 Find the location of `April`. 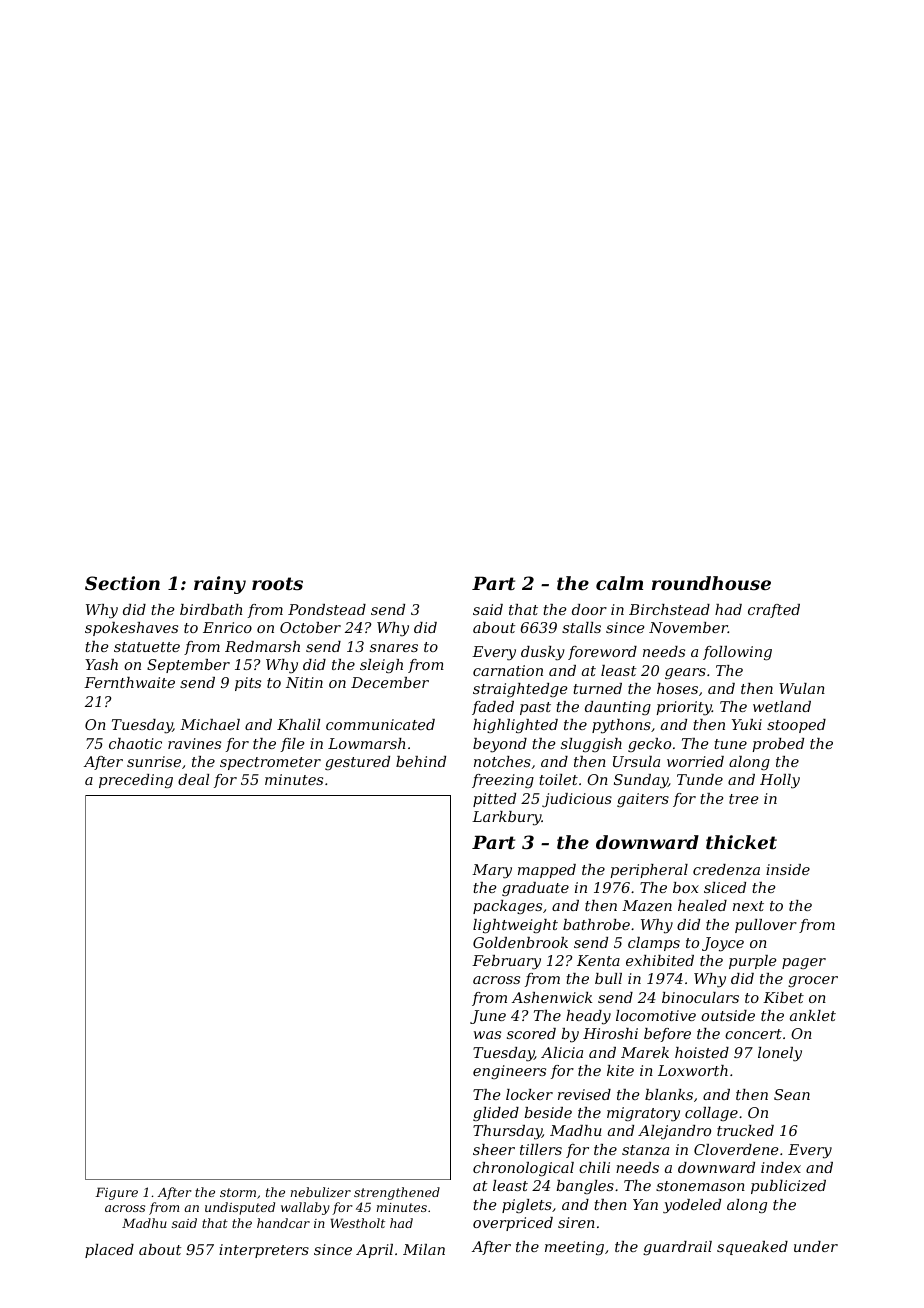

April is located at coordinates (374, 1251).
